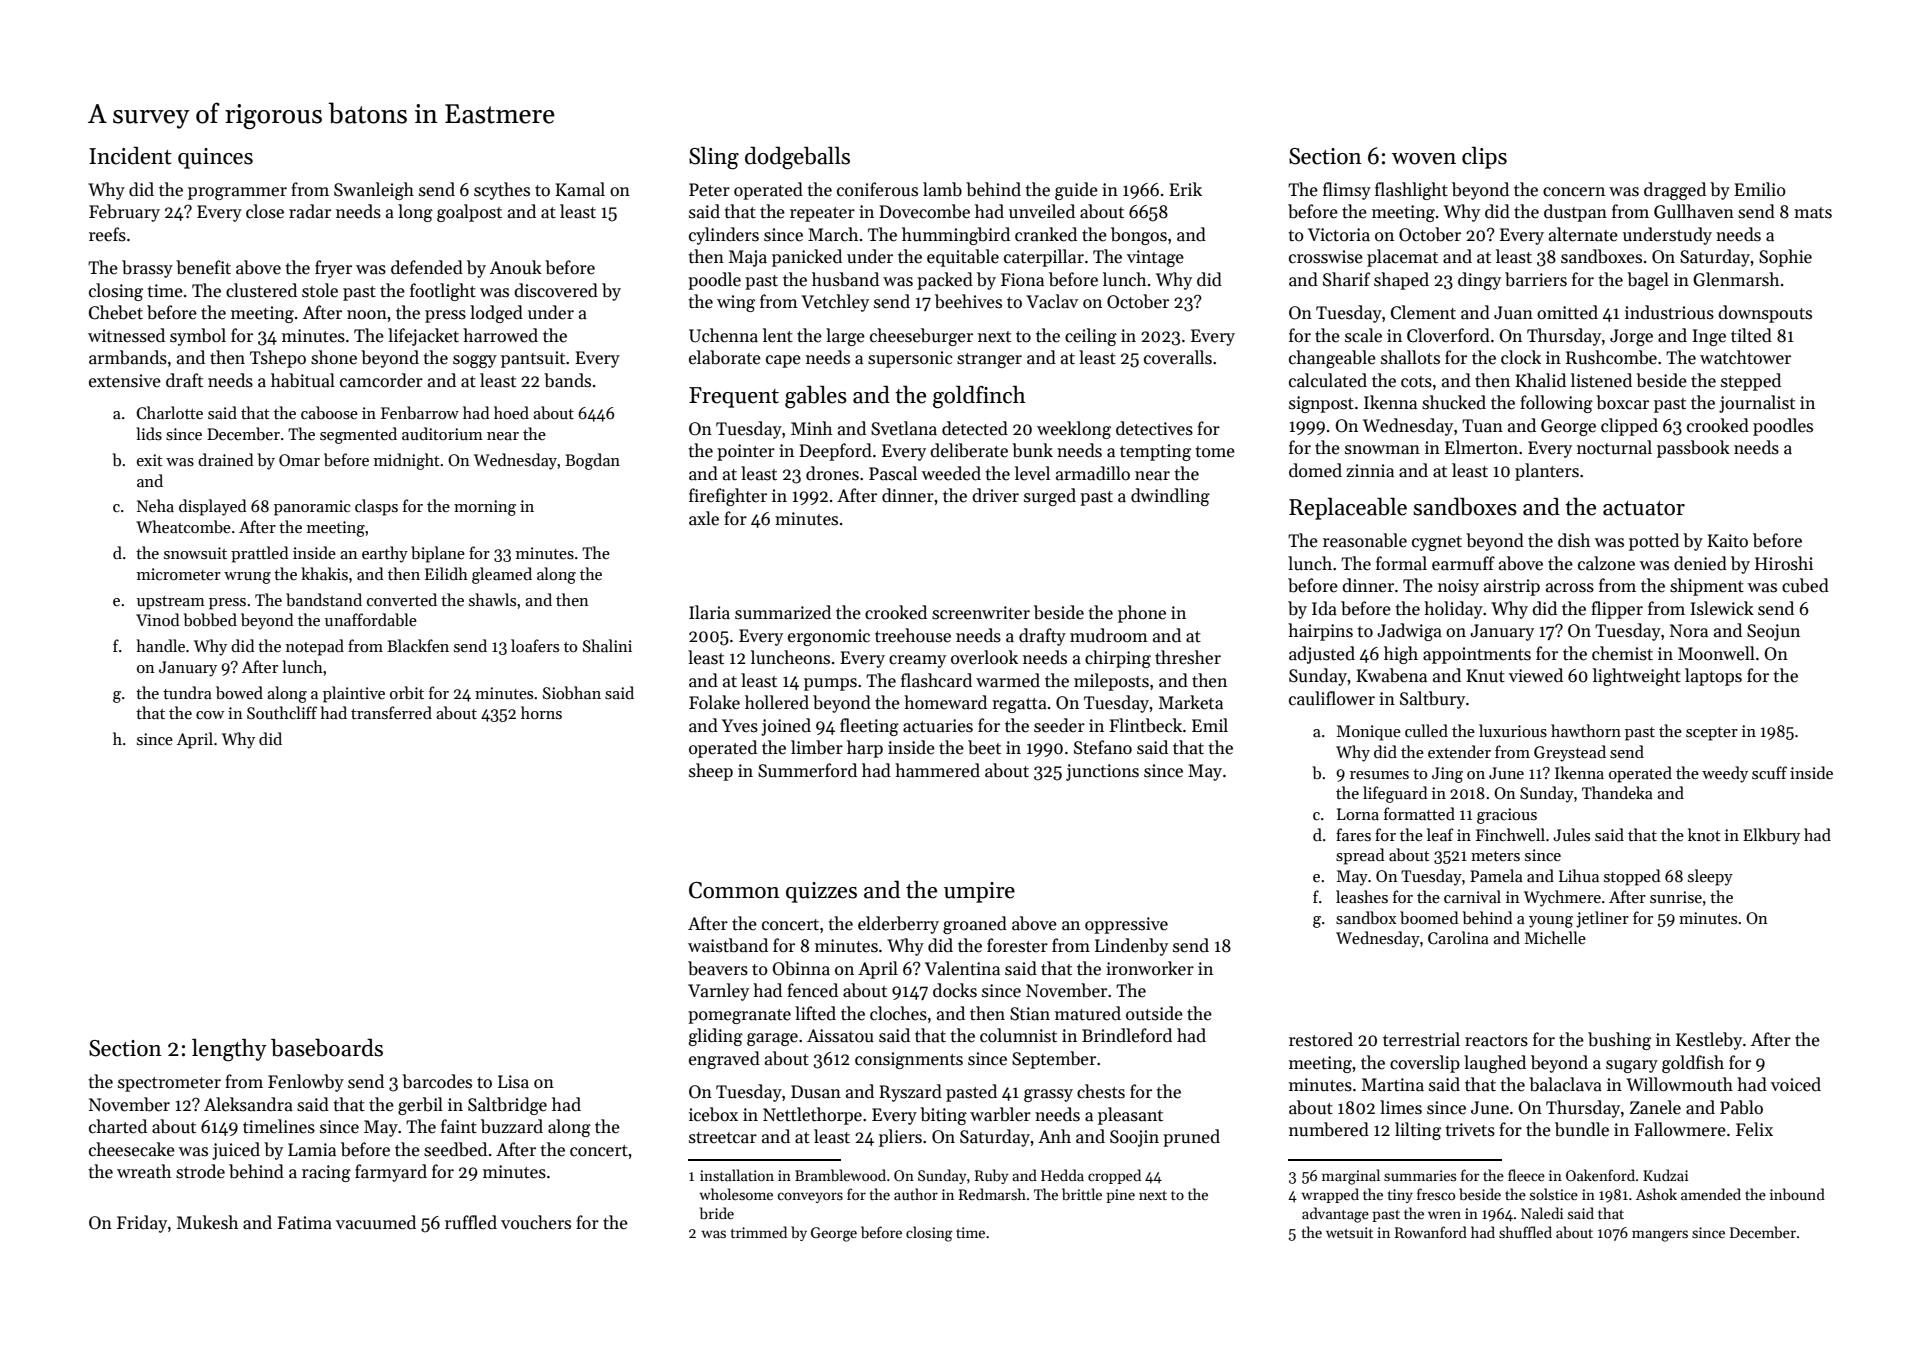  Describe the element at coordinates (1713, 677) in the screenshot. I see `laptops` at that location.
